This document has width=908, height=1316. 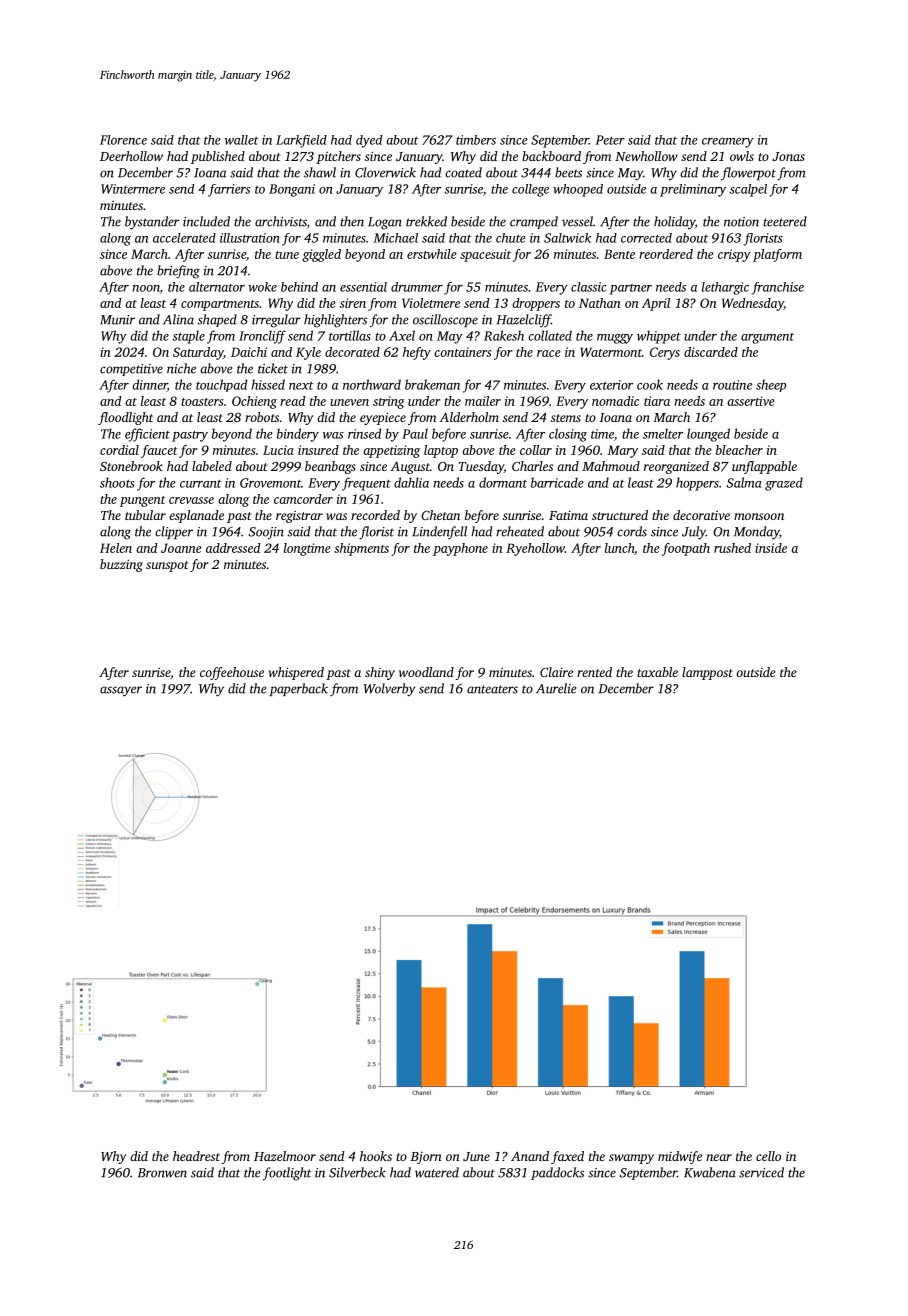 I want to click on currant, so click(x=201, y=483).
